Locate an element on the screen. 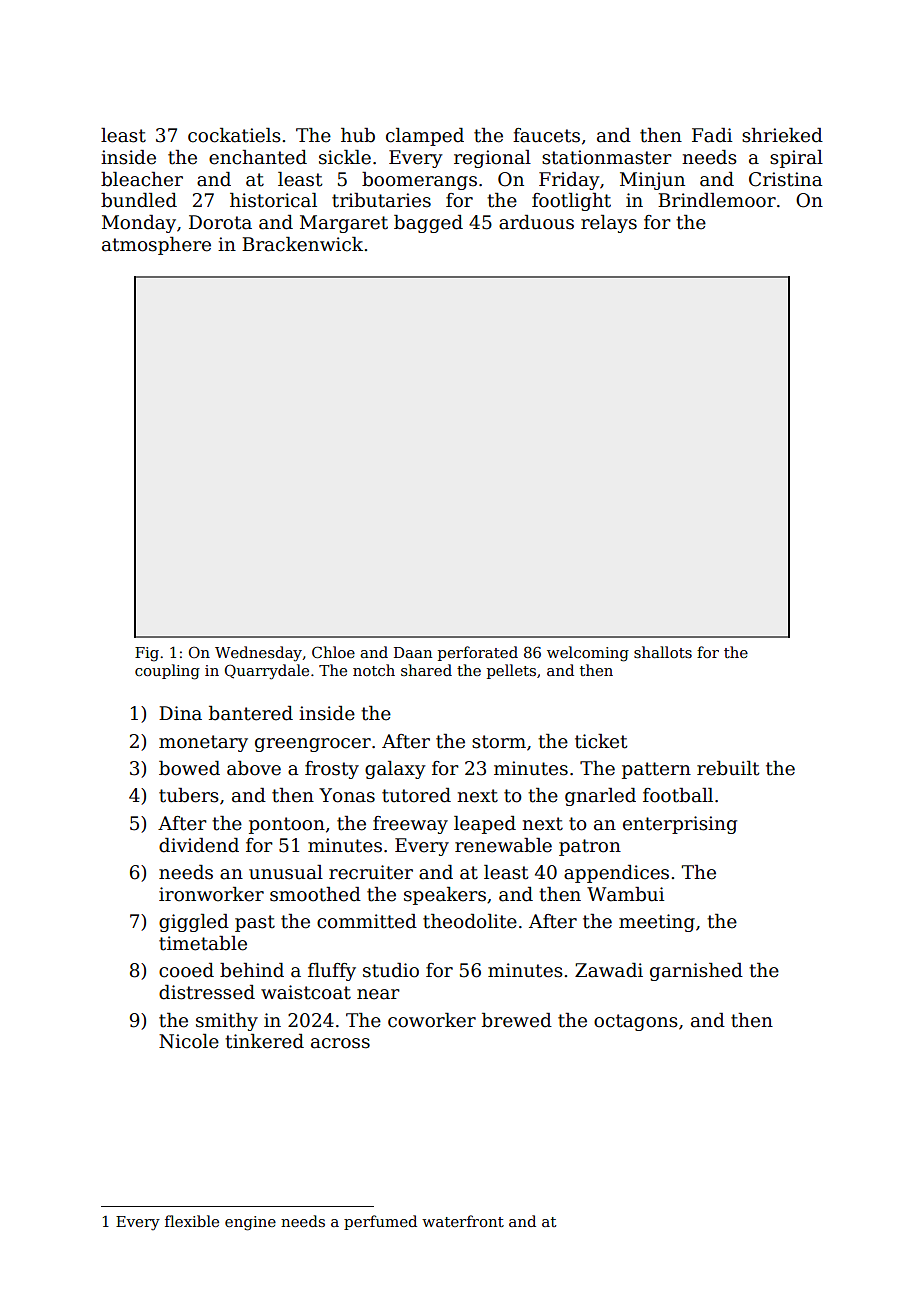 The image size is (924, 1314). Fig is located at coordinates (147, 654).
